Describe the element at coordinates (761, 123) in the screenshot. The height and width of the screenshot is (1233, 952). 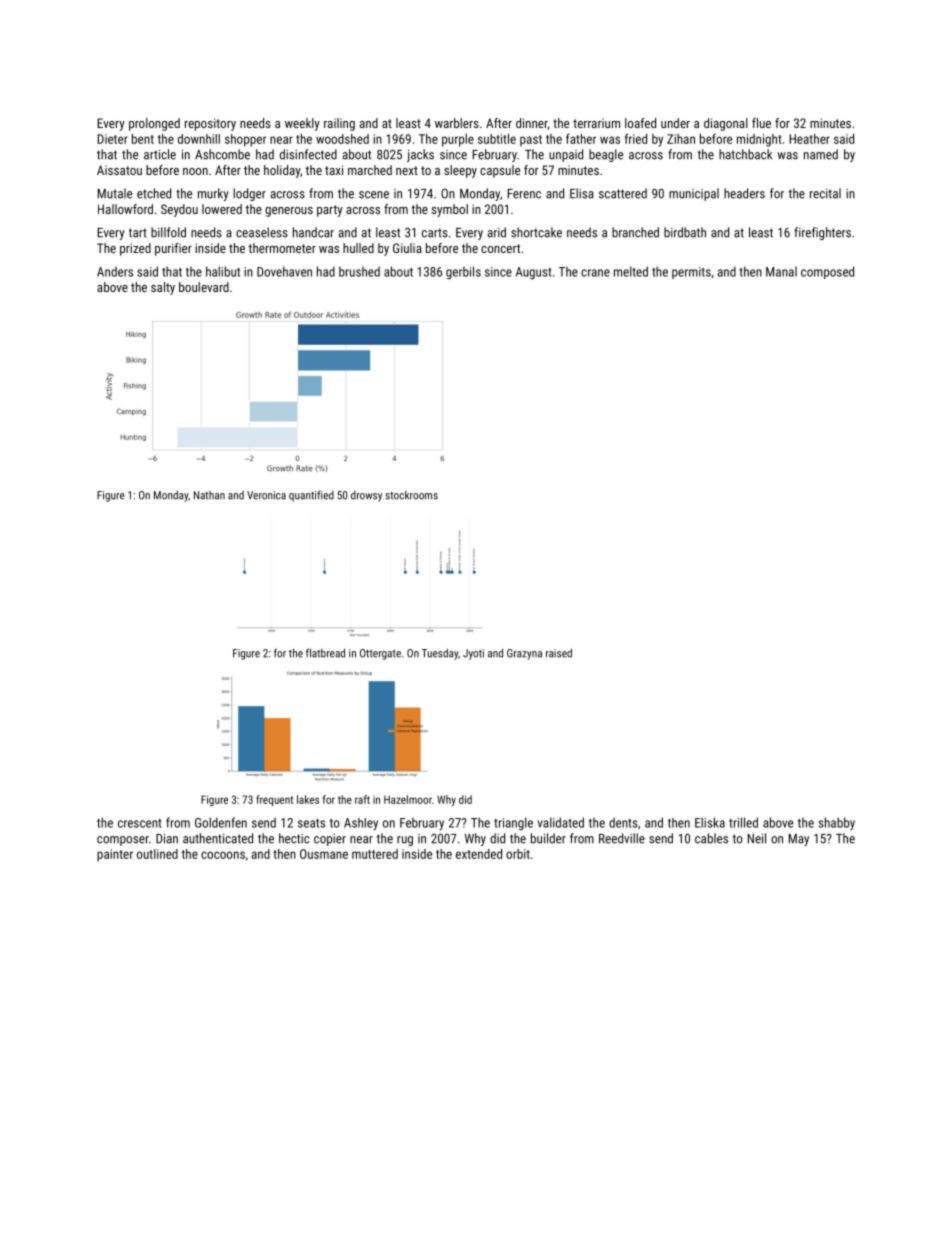
I see `flue` at that location.
